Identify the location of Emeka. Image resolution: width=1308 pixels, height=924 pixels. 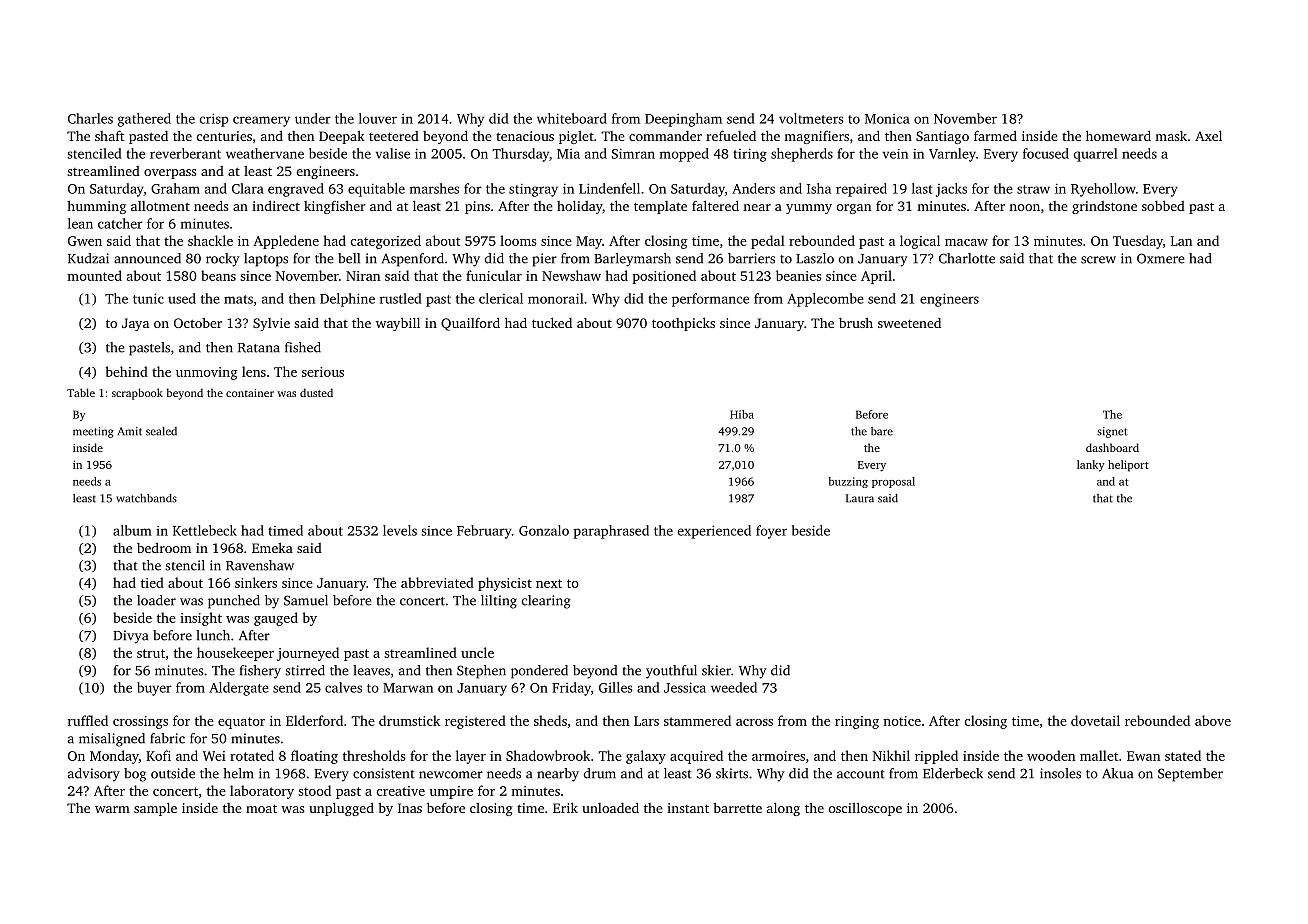
(272, 548).
